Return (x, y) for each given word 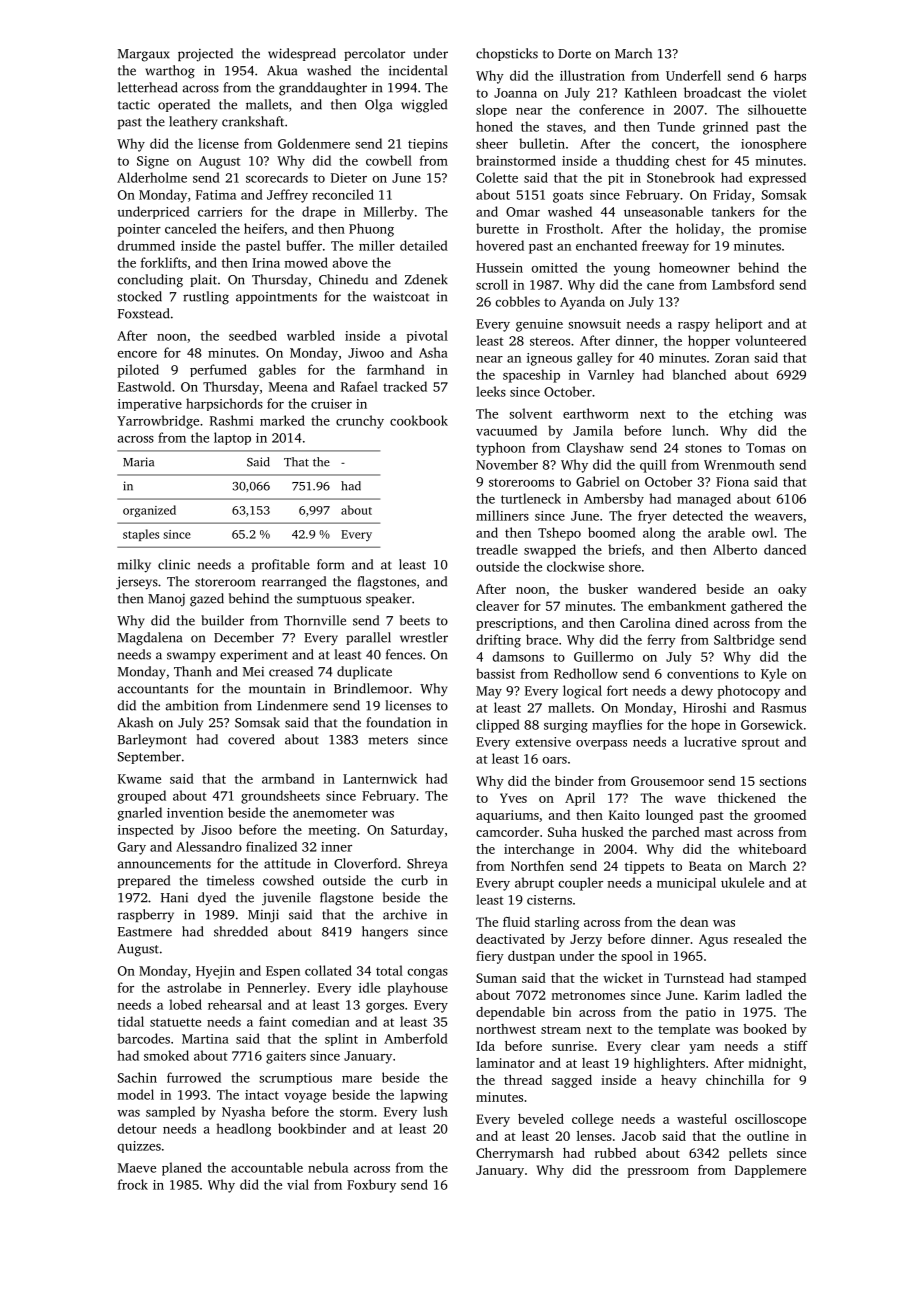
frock (133, 1184)
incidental (418, 70)
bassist (495, 673)
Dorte (574, 54)
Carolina (645, 623)
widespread (302, 54)
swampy (191, 657)
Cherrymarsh (515, 1154)
